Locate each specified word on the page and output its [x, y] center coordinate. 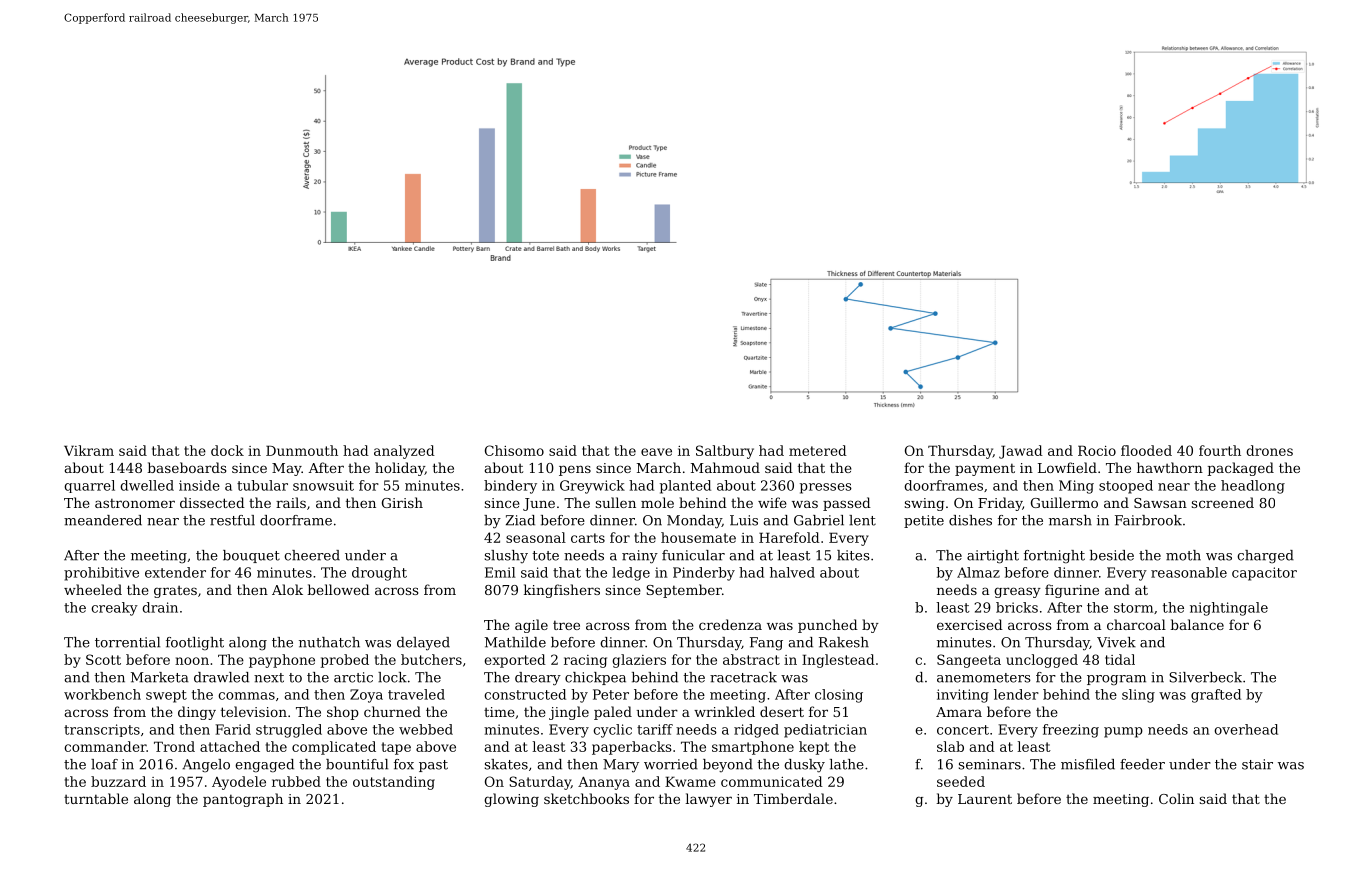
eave [656, 452]
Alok [287, 589]
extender [175, 572]
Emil [500, 572]
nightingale [1229, 609]
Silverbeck [1205, 677]
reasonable [1189, 572]
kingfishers [562, 591]
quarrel [89, 486]
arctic [353, 677]
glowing [511, 800]
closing [839, 696]
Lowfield [1067, 467]
